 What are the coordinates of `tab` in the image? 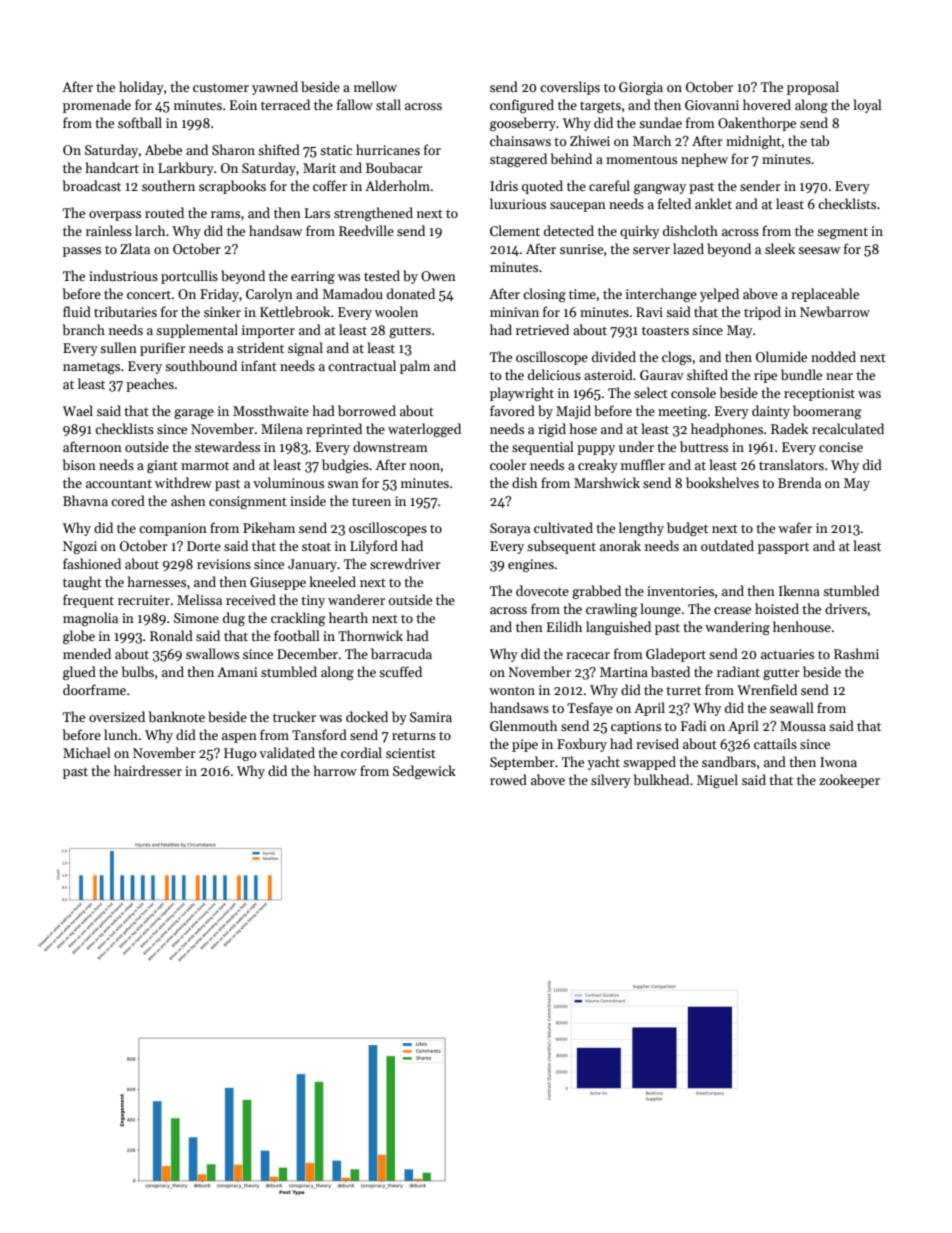 It's located at (820, 140).
